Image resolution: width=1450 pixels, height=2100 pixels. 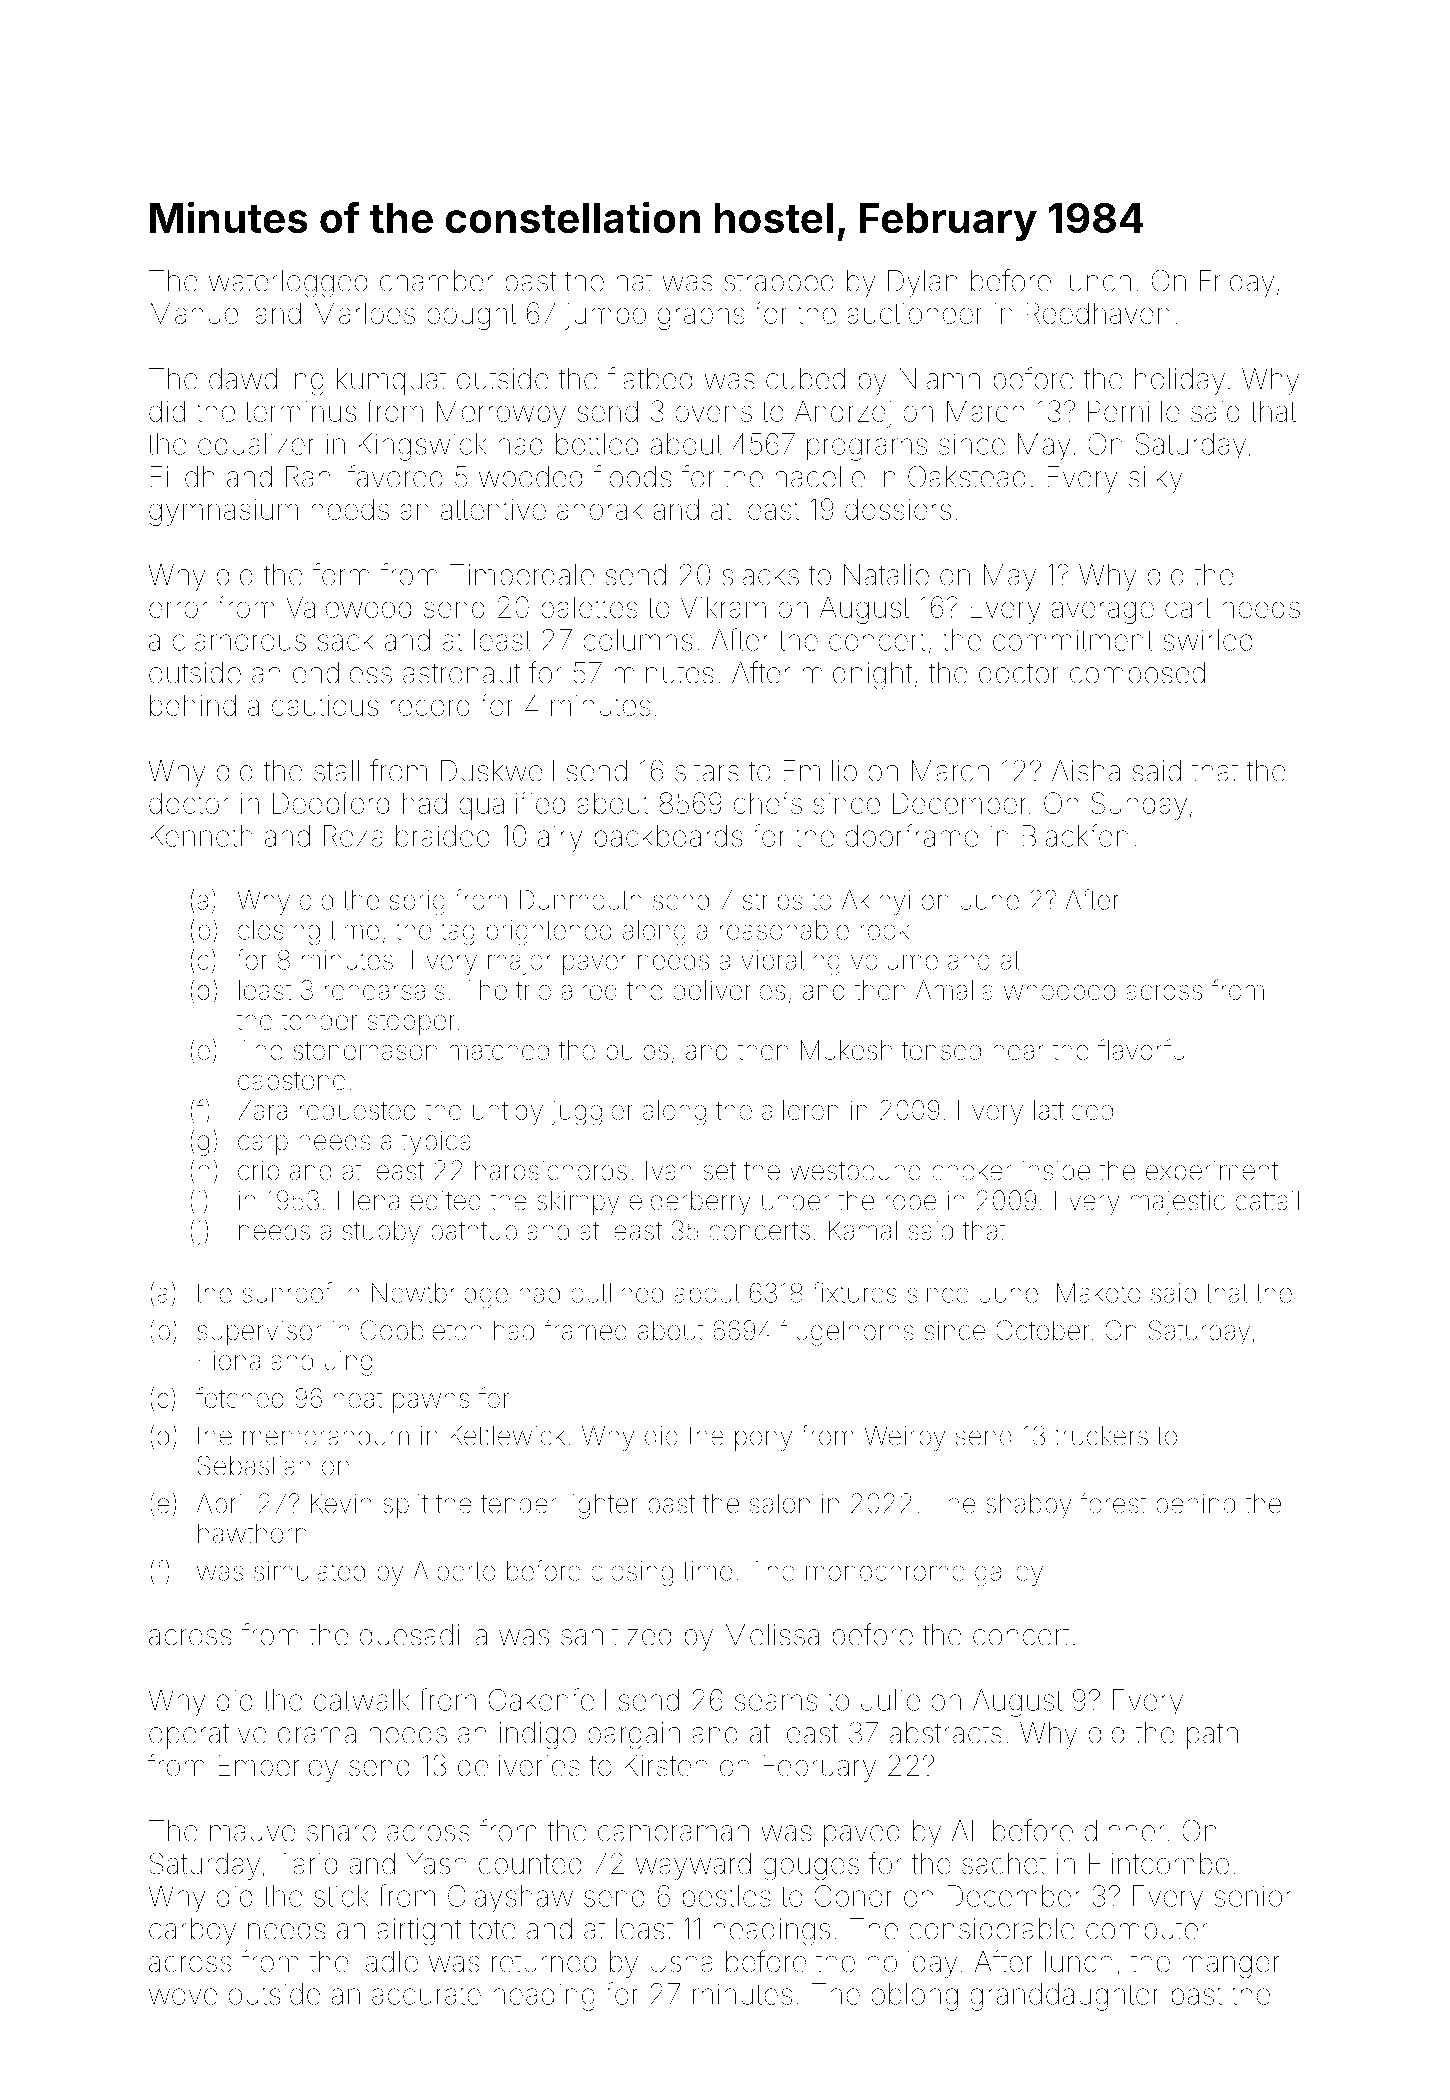 What do you see at coordinates (288, 284) in the document?
I see `waterlogged` at bounding box center [288, 284].
